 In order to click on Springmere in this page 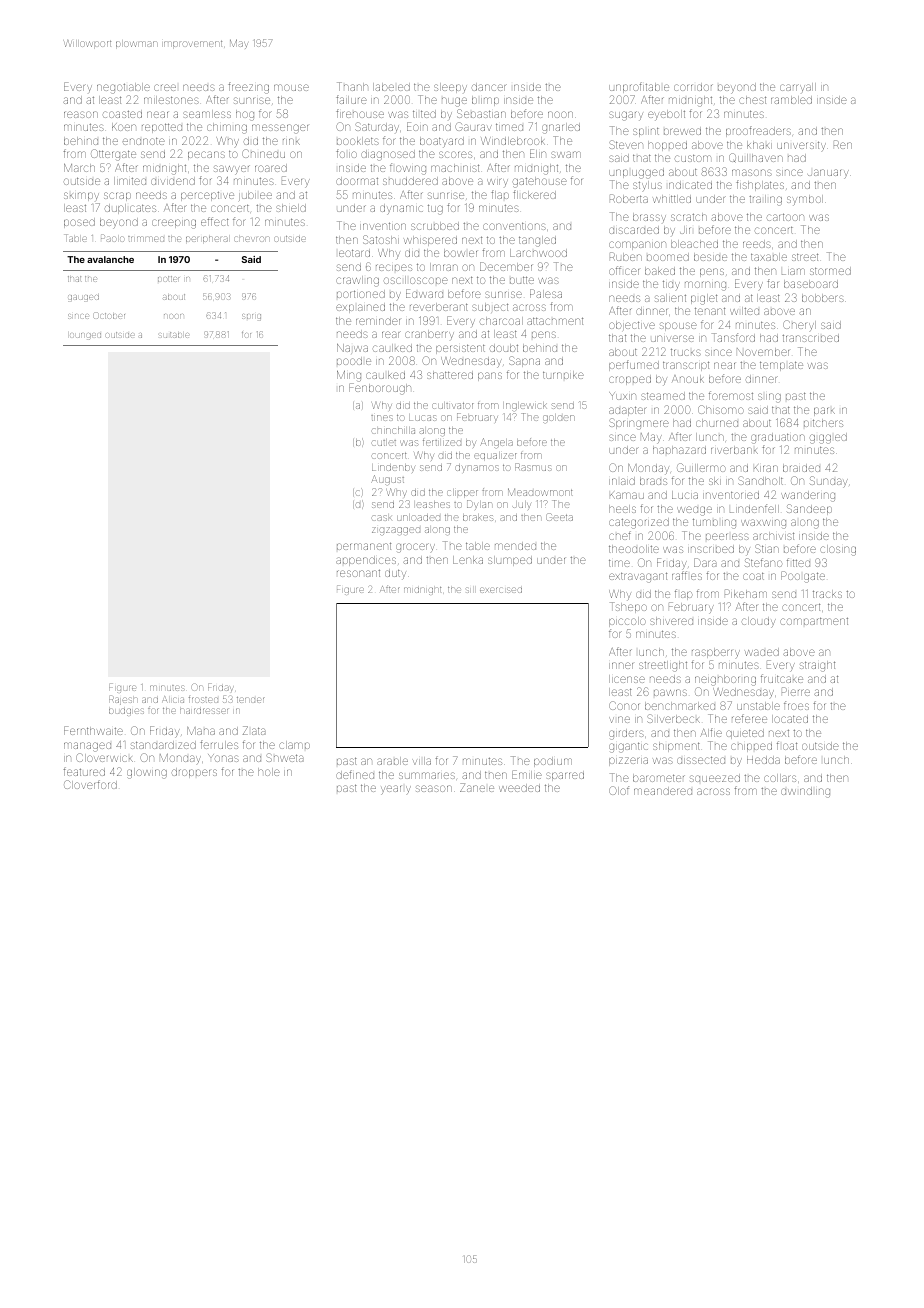, I will do `click(639, 424)`.
